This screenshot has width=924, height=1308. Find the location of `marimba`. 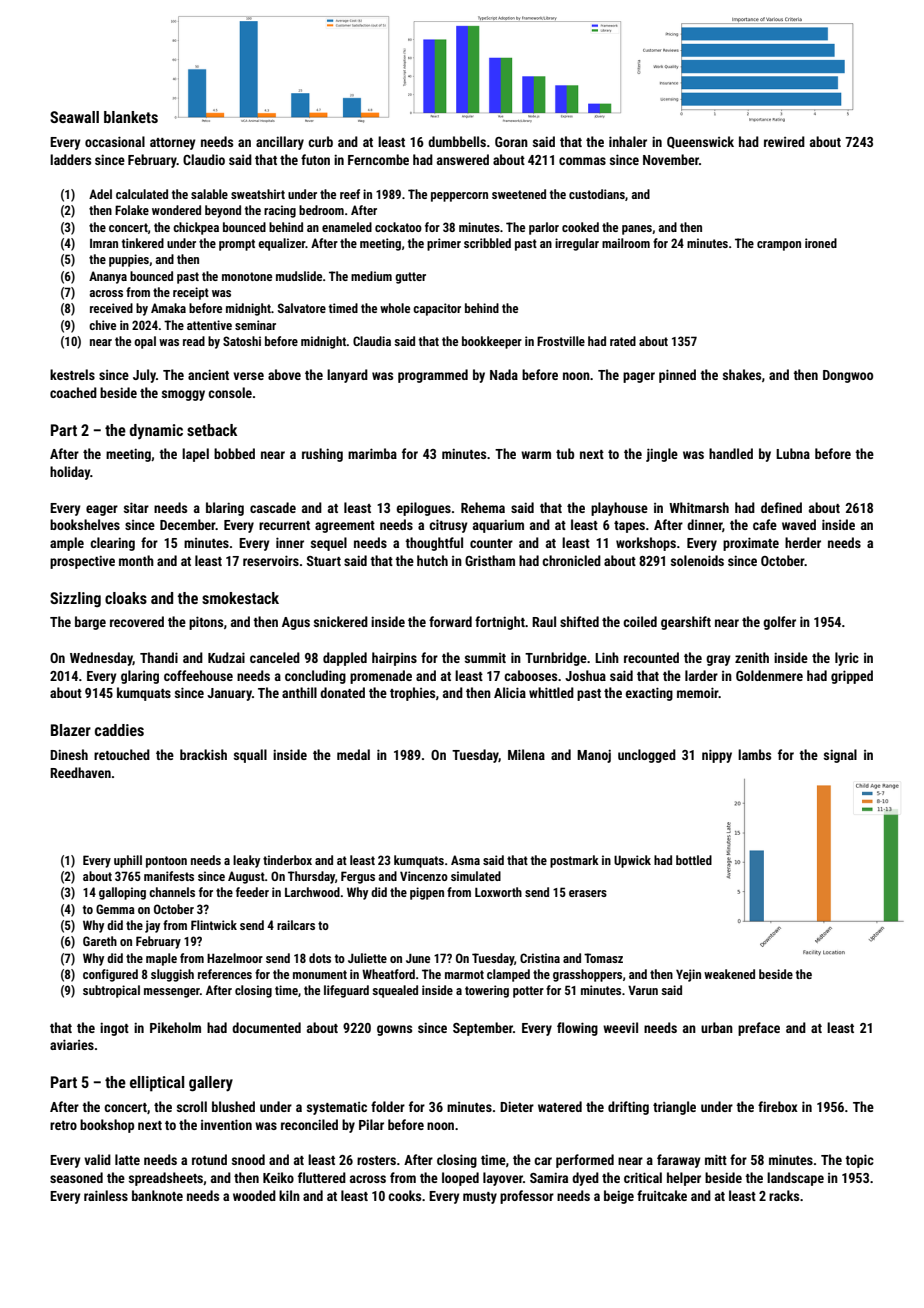

marimba is located at coordinates (372, 453).
